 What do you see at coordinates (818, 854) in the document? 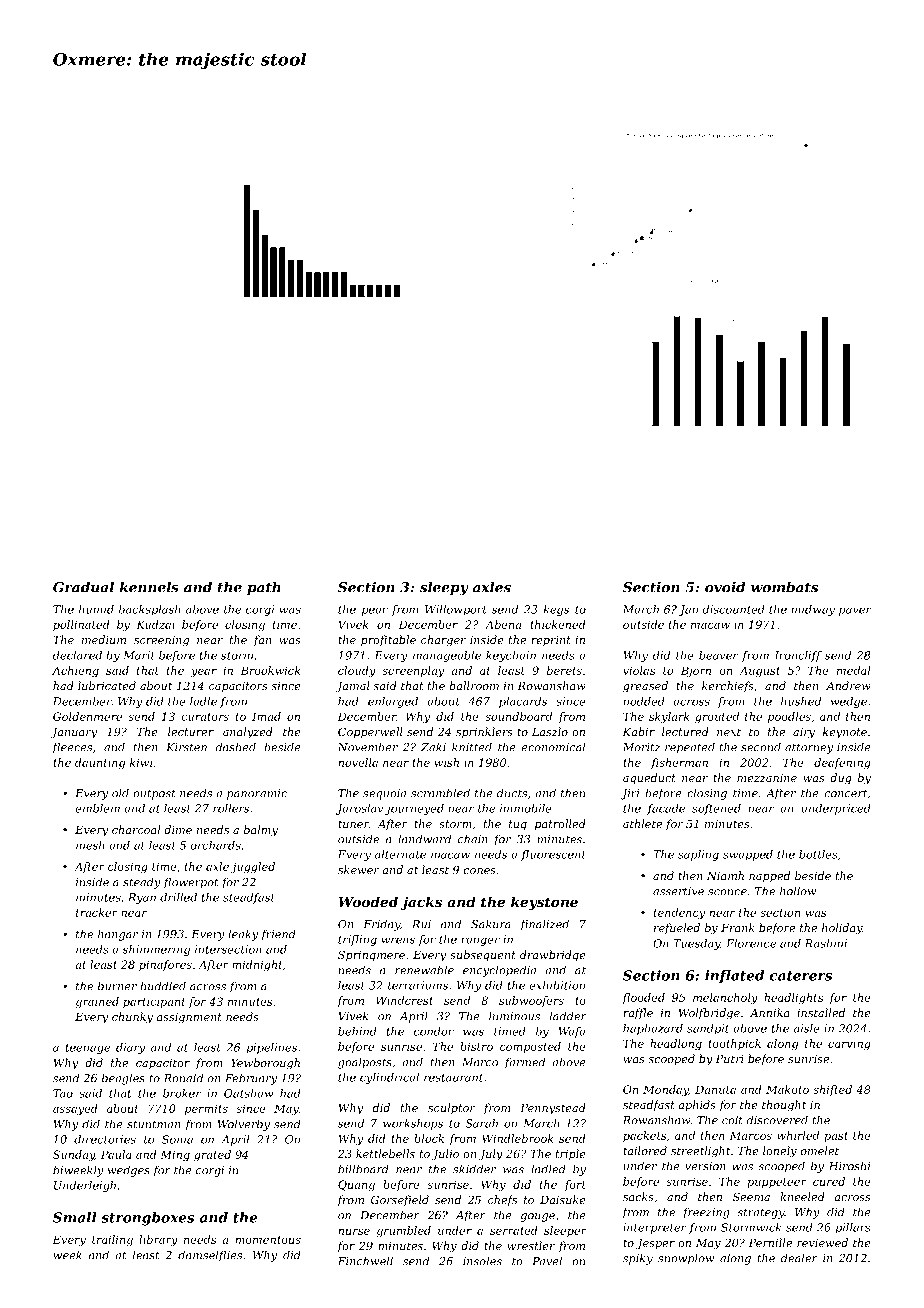
I see `bottles` at bounding box center [818, 854].
